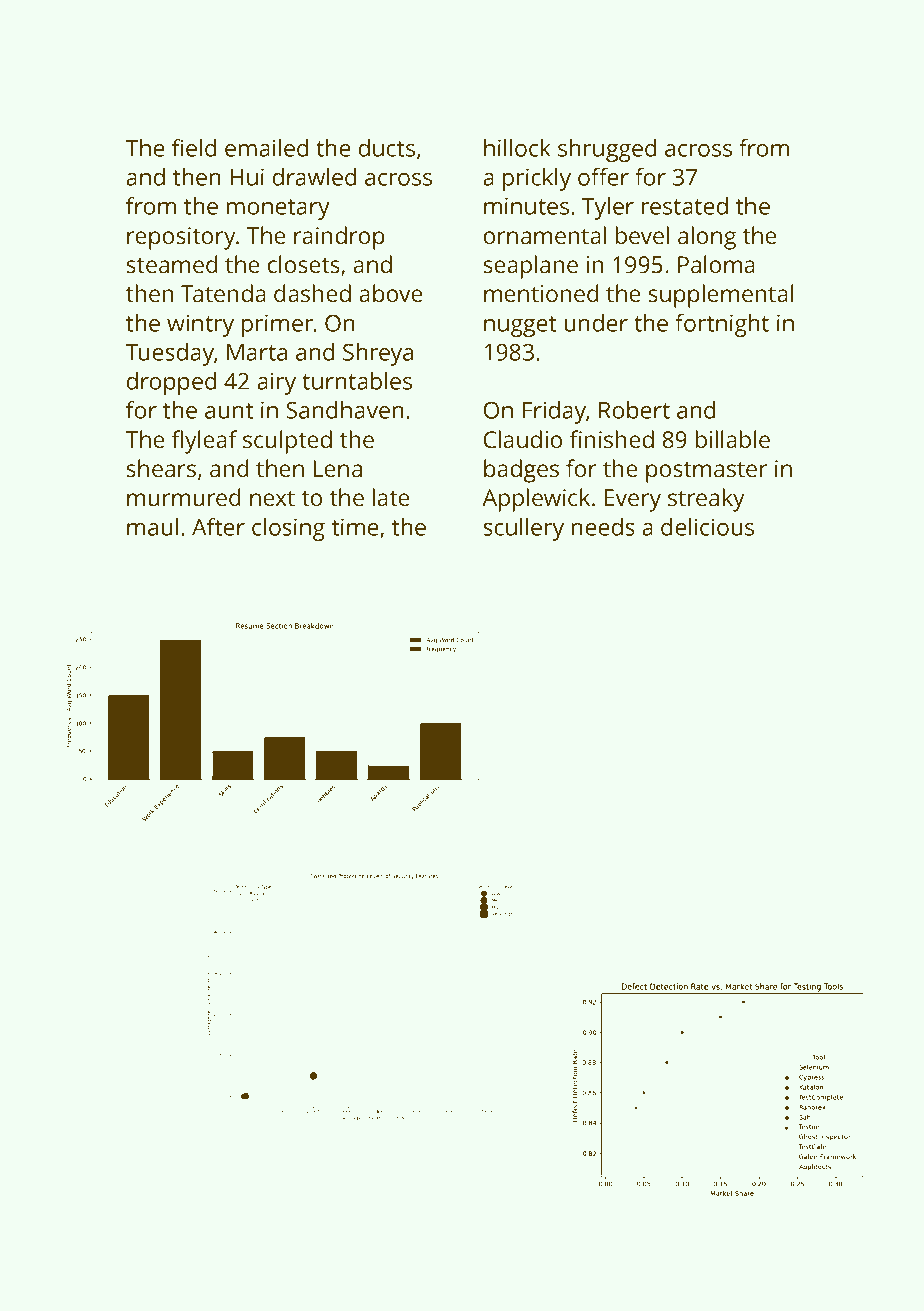 The height and width of the image is (1311, 924). I want to click on prickly, so click(537, 179).
